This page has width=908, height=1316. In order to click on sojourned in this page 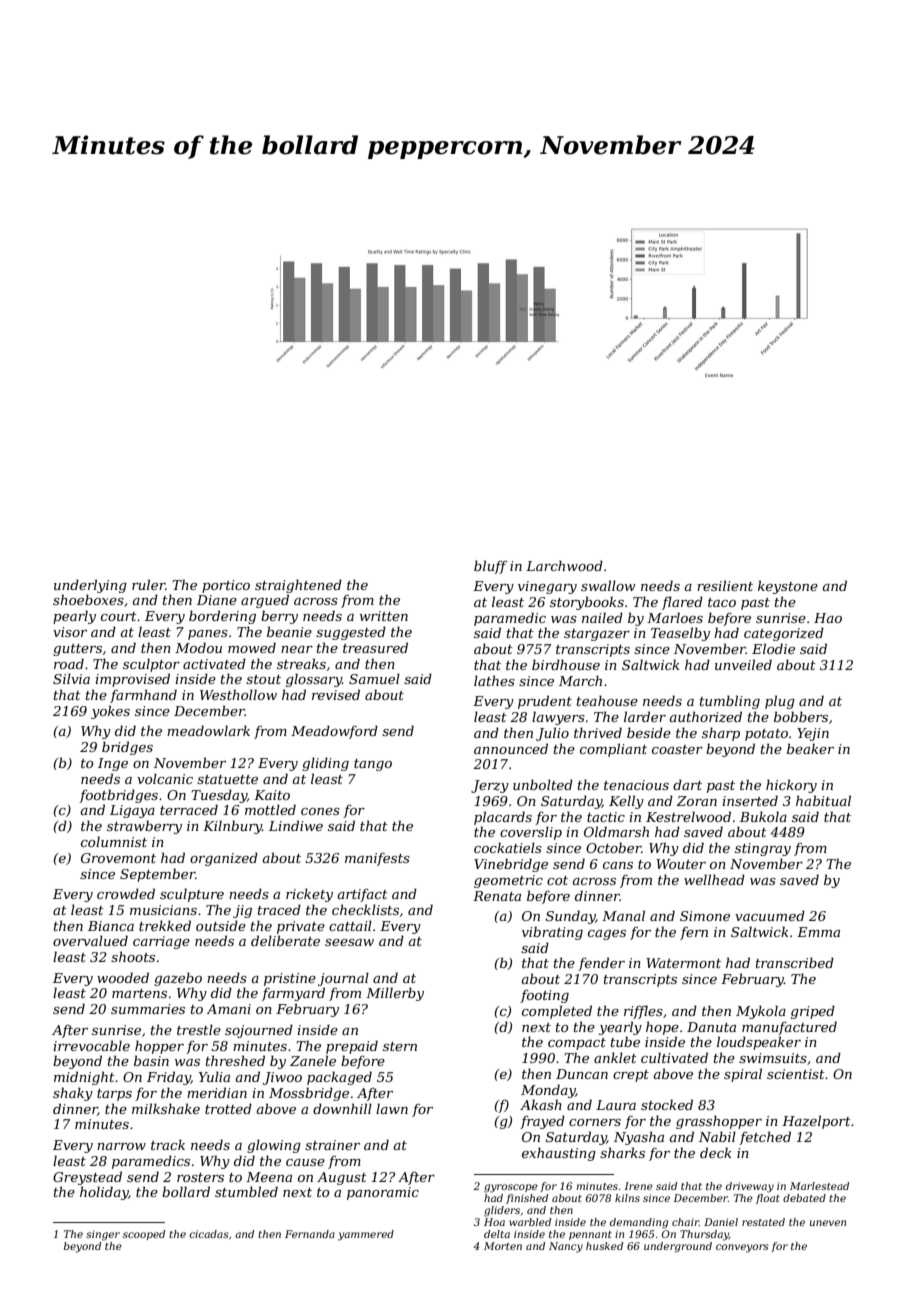, I will do `click(259, 1031)`.
